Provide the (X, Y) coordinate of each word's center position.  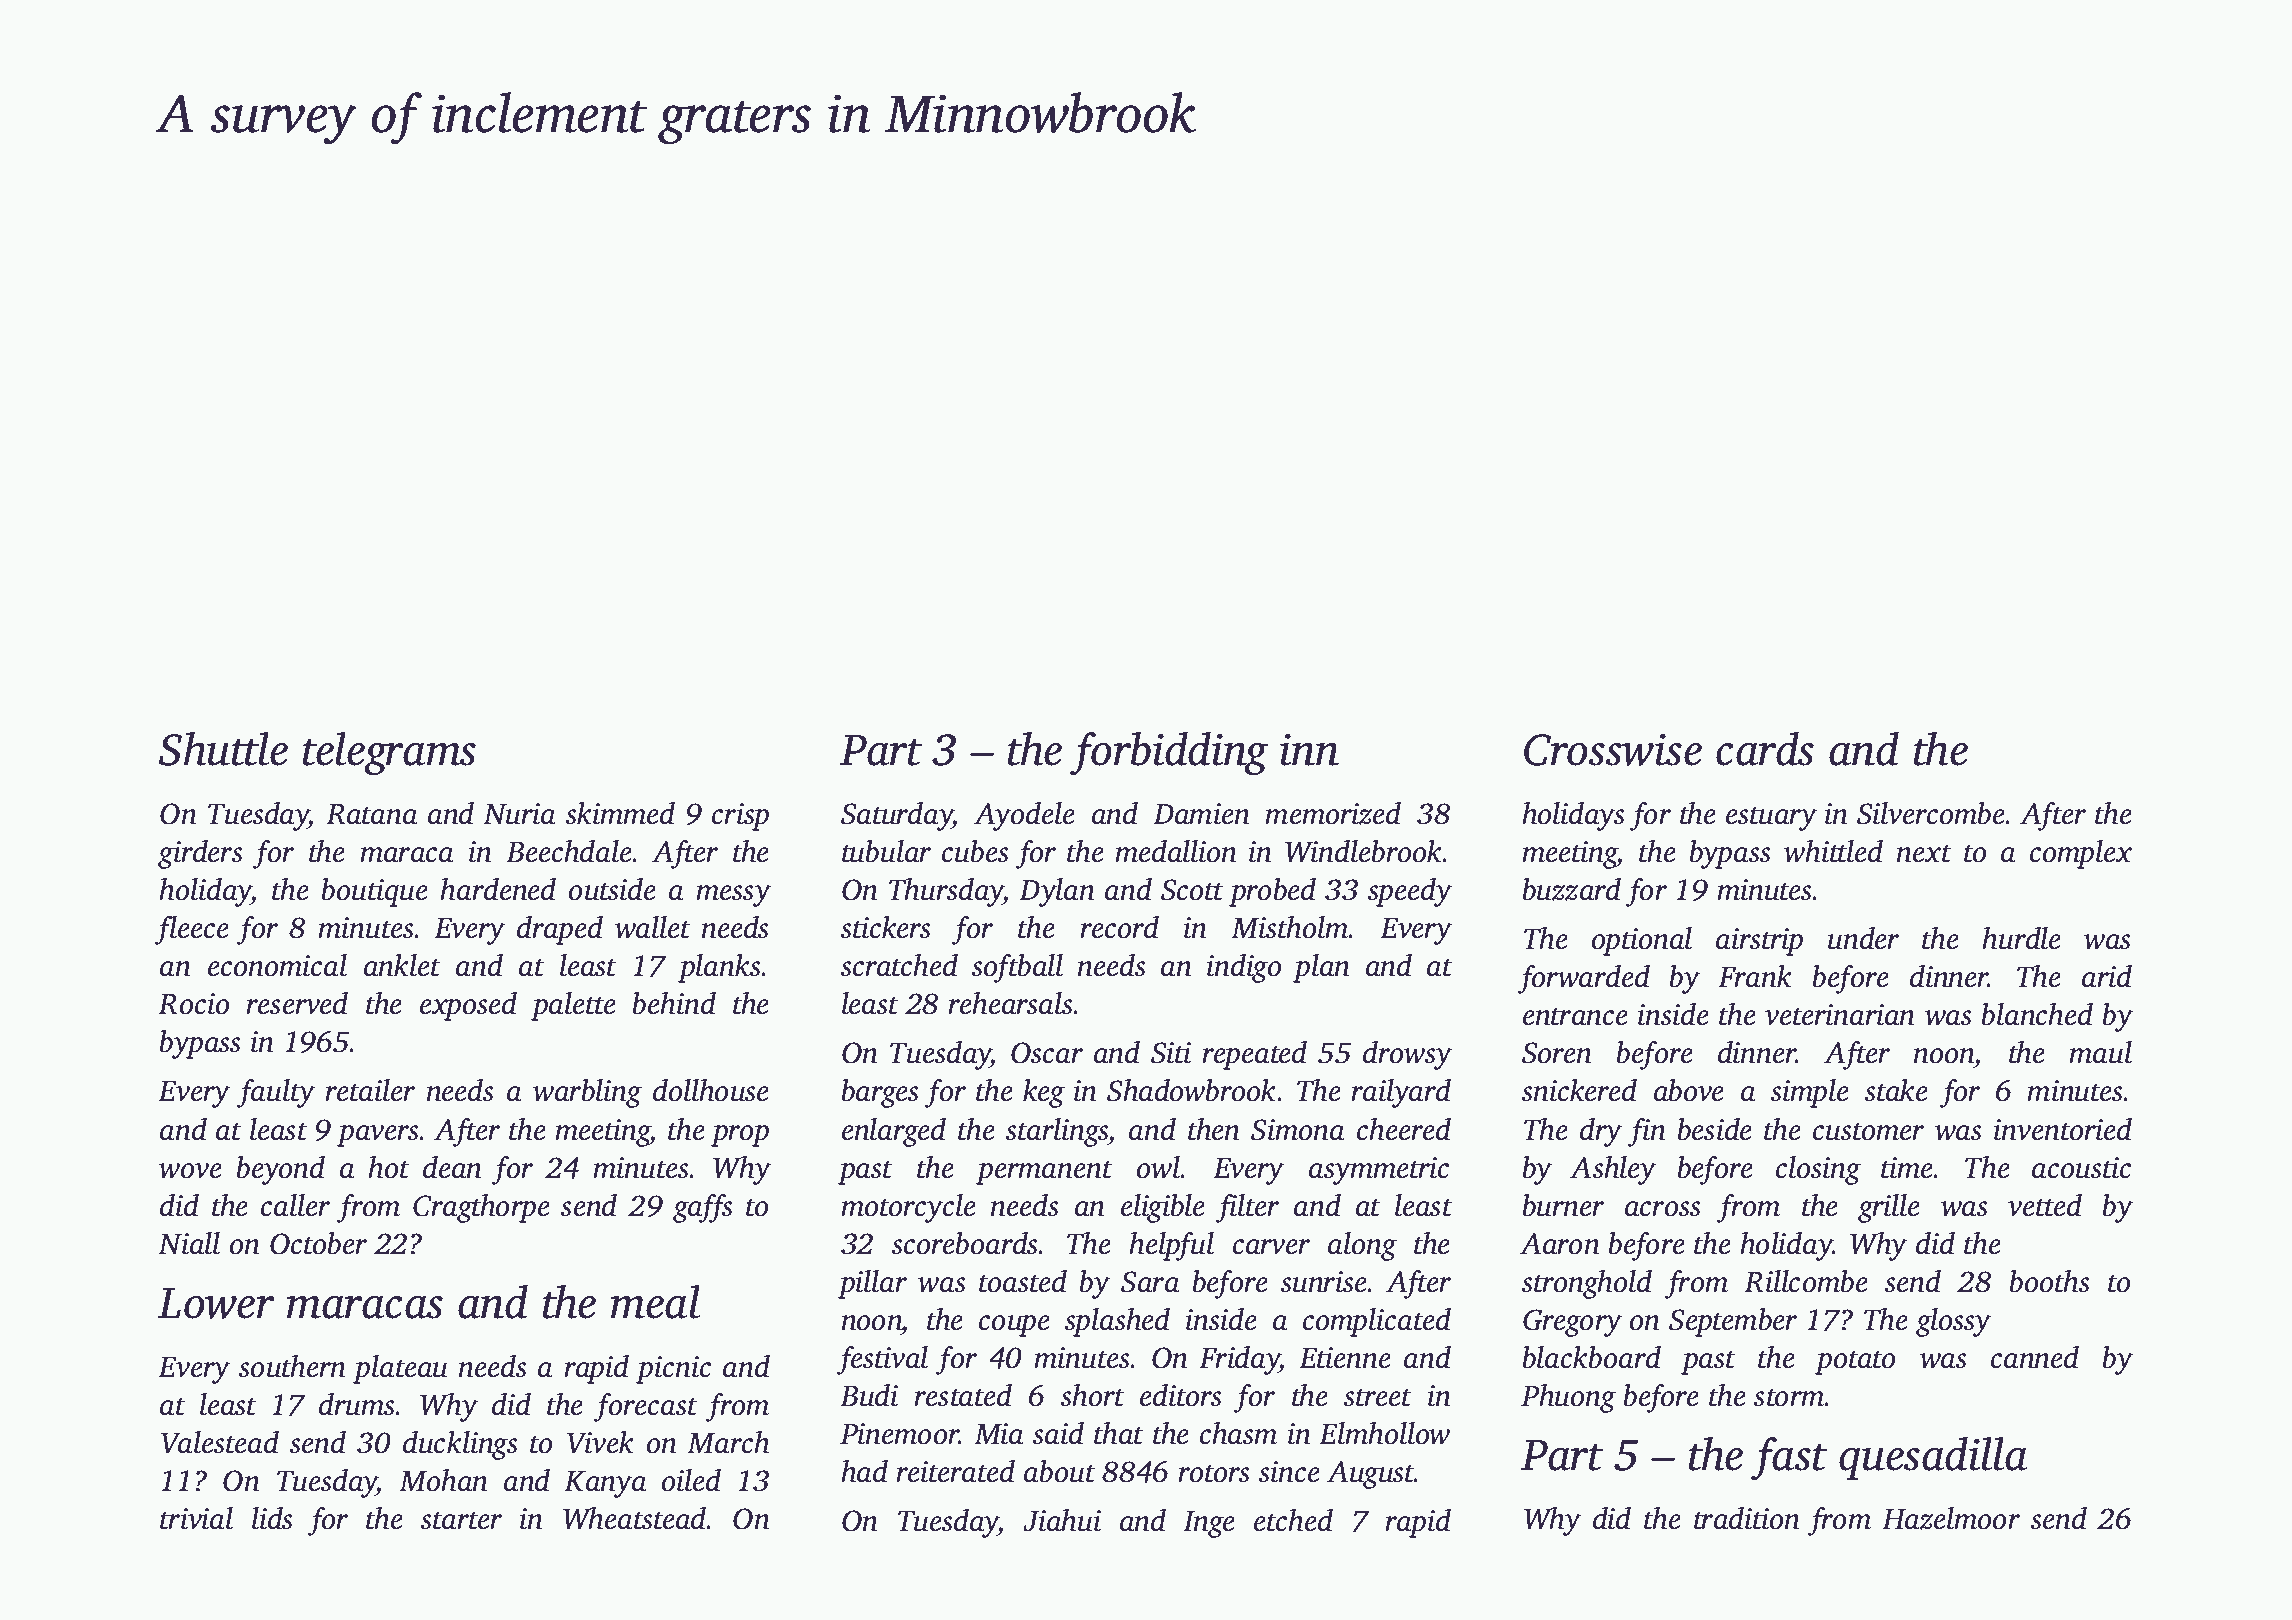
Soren (1557, 1053)
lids (272, 1518)
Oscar (1047, 1053)
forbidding (1169, 754)
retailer (370, 1090)
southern (292, 1366)
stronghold (1587, 1284)
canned (2035, 1357)
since (1289, 1472)
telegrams (389, 754)
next (1924, 853)
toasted (1023, 1281)
